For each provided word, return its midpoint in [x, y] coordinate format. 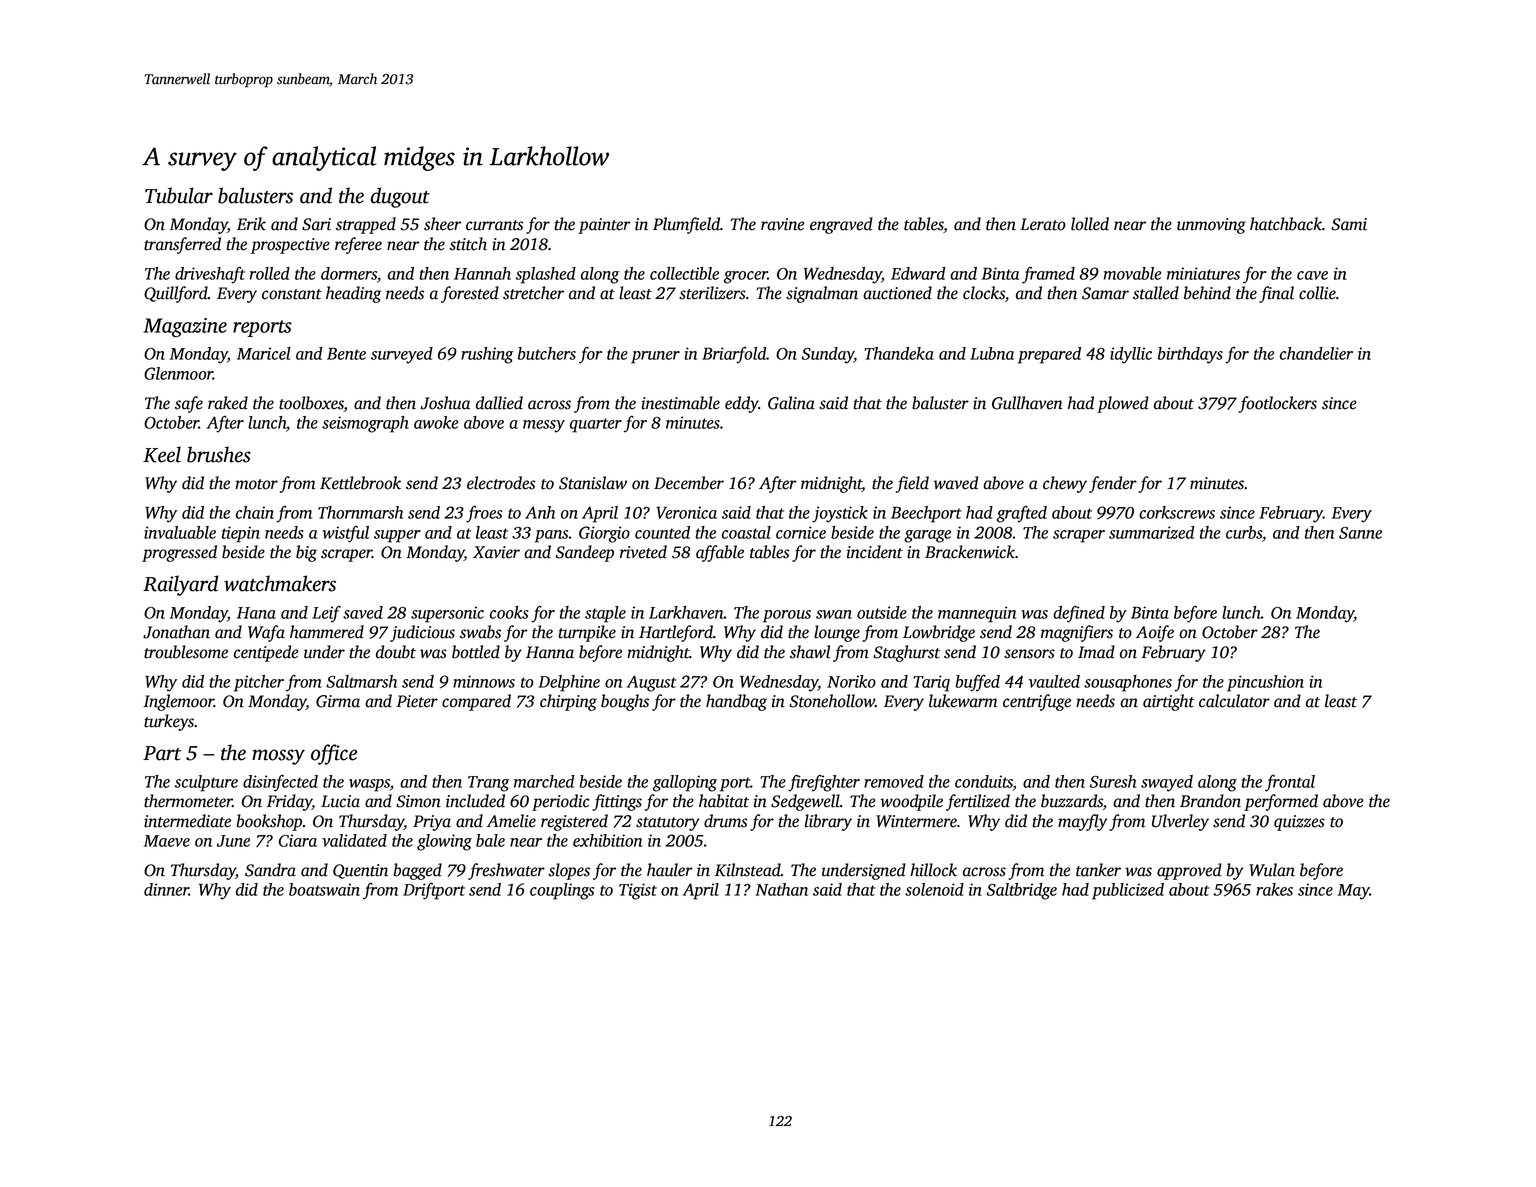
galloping [685, 783]
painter [604, 226]
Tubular [179, 195]
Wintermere [916, 821]
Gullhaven [1027, 403]
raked [228, 403]
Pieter [417, 701]
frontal [1290, 783]
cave [1312, 275]
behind [1207, 293]
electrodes [501, 483]
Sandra [270, 870]
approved [1189, 871]
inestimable [680, 403]
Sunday [828, 355]
